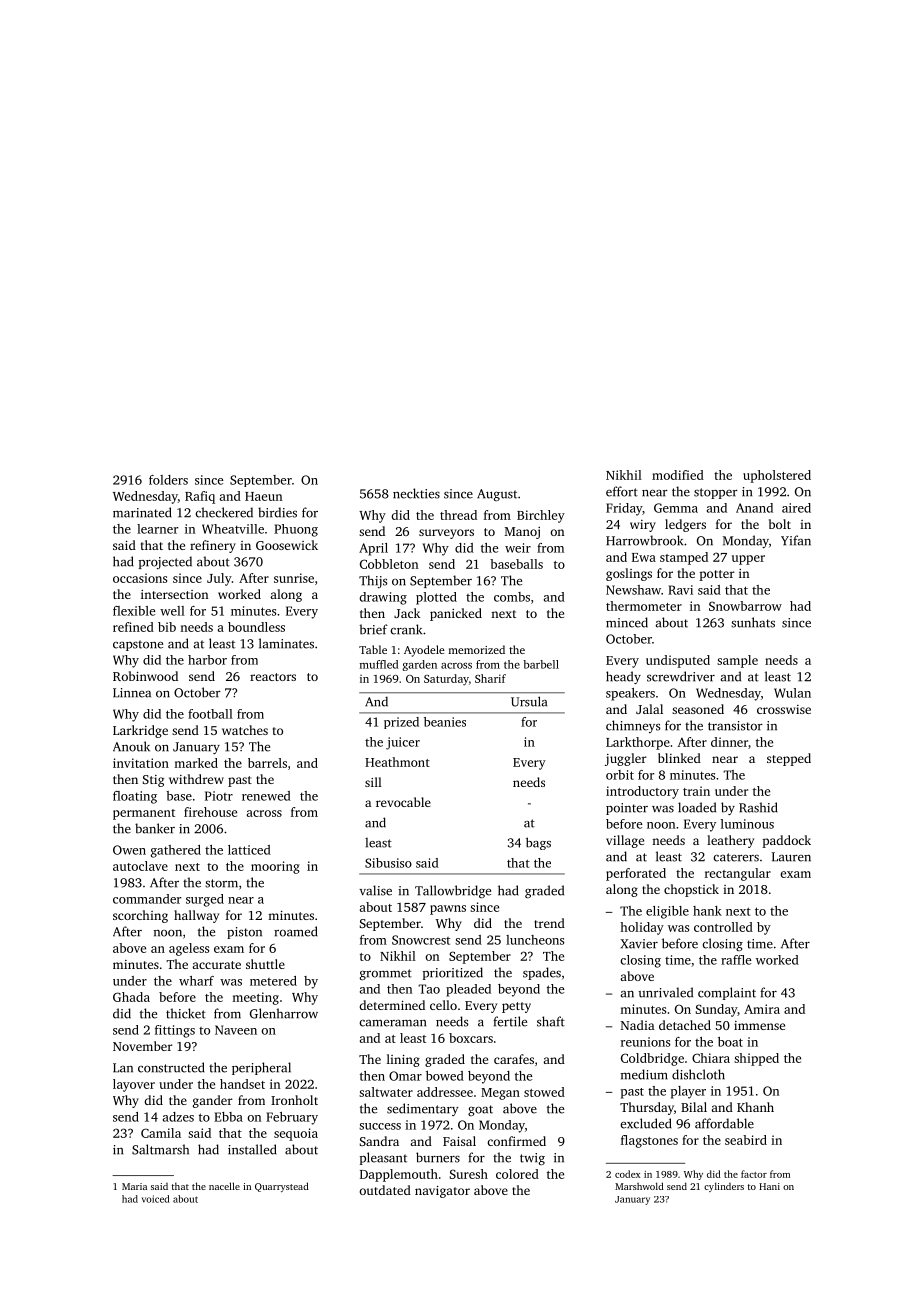 The image size is (924, 1308). I want to click on beanies, so click(445, 722).
